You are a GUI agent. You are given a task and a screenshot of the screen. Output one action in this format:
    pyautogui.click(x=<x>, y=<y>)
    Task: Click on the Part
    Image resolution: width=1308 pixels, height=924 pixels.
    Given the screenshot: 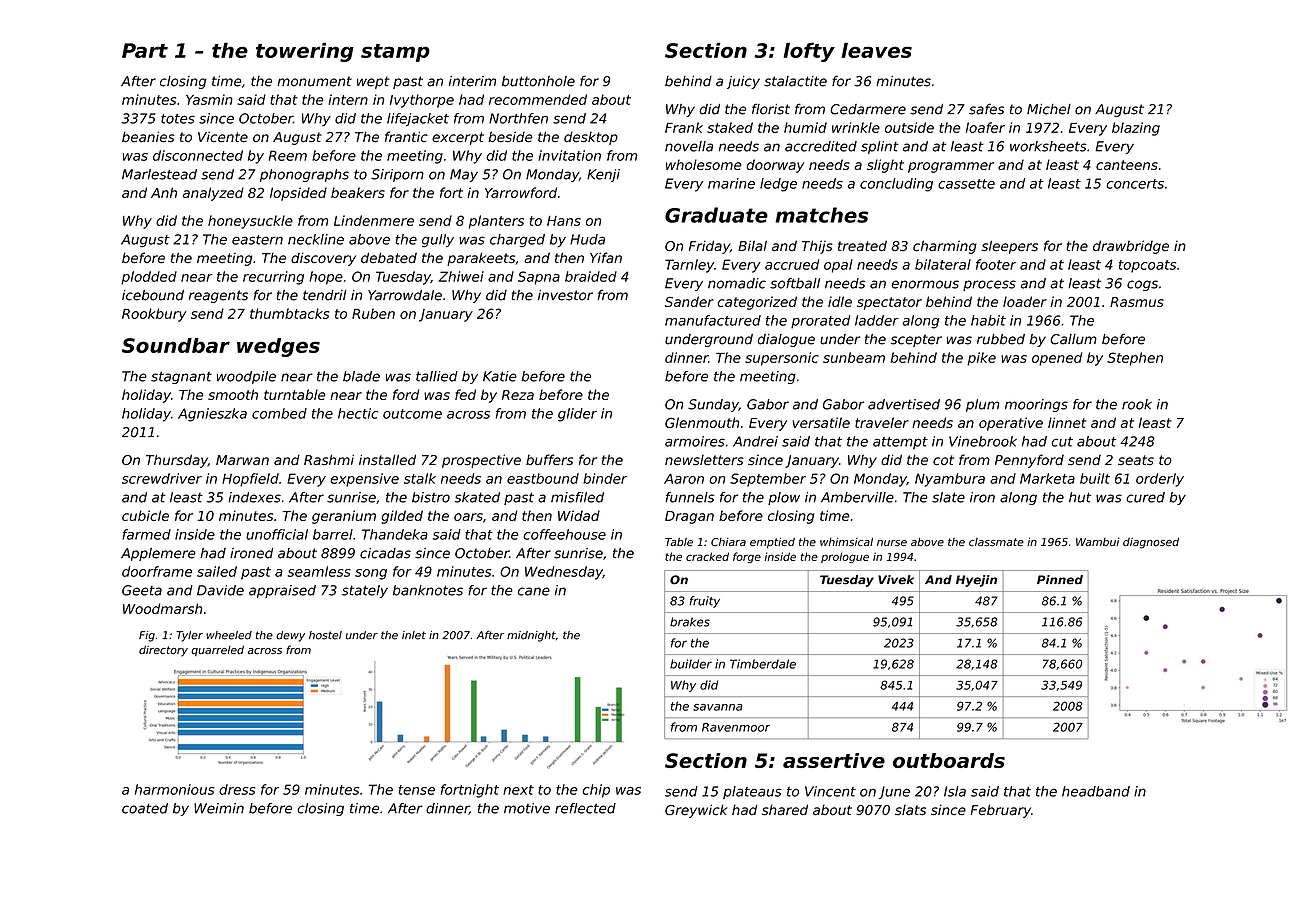 What is the action you would take?
    pyautogui.click(x=145, y=50)
